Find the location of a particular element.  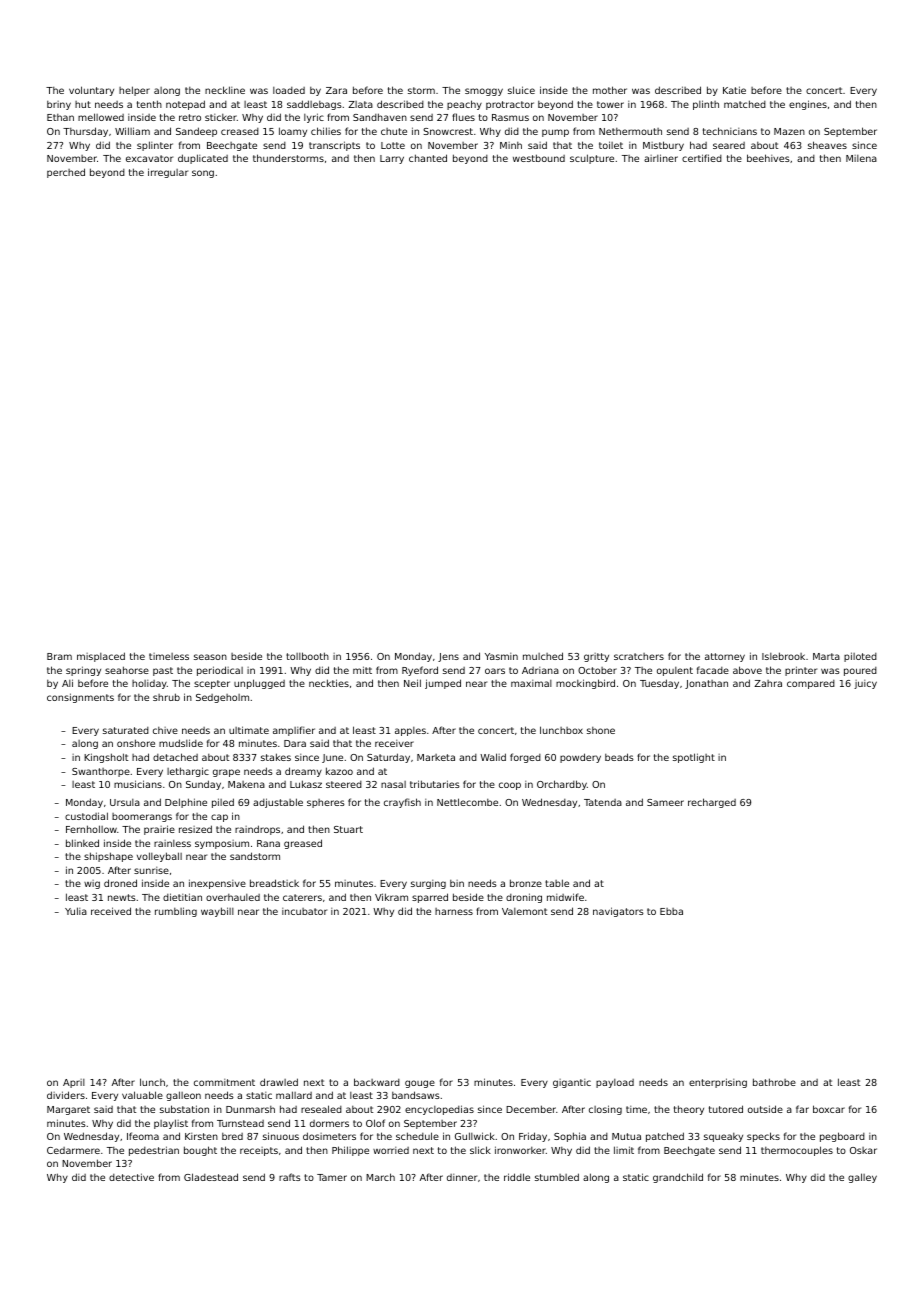

surging is located at coordinates (428, 884).
